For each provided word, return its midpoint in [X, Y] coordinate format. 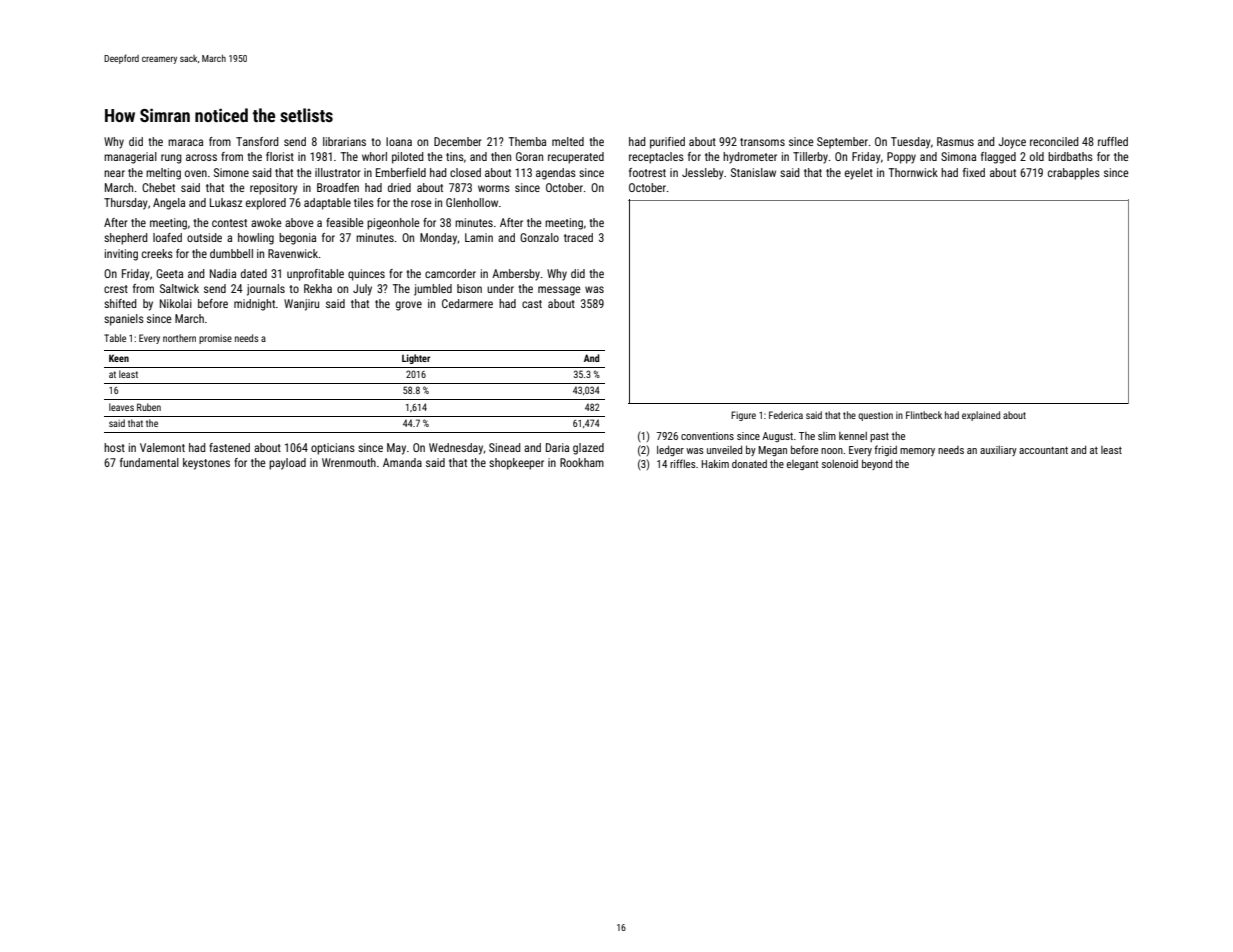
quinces [366, 275]
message [559, 291]
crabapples [1074, 174]
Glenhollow [472, 202]
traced [578, 237]
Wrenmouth [349, 462]
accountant [1043, 450]
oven [196, 173]
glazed [588, 449]
